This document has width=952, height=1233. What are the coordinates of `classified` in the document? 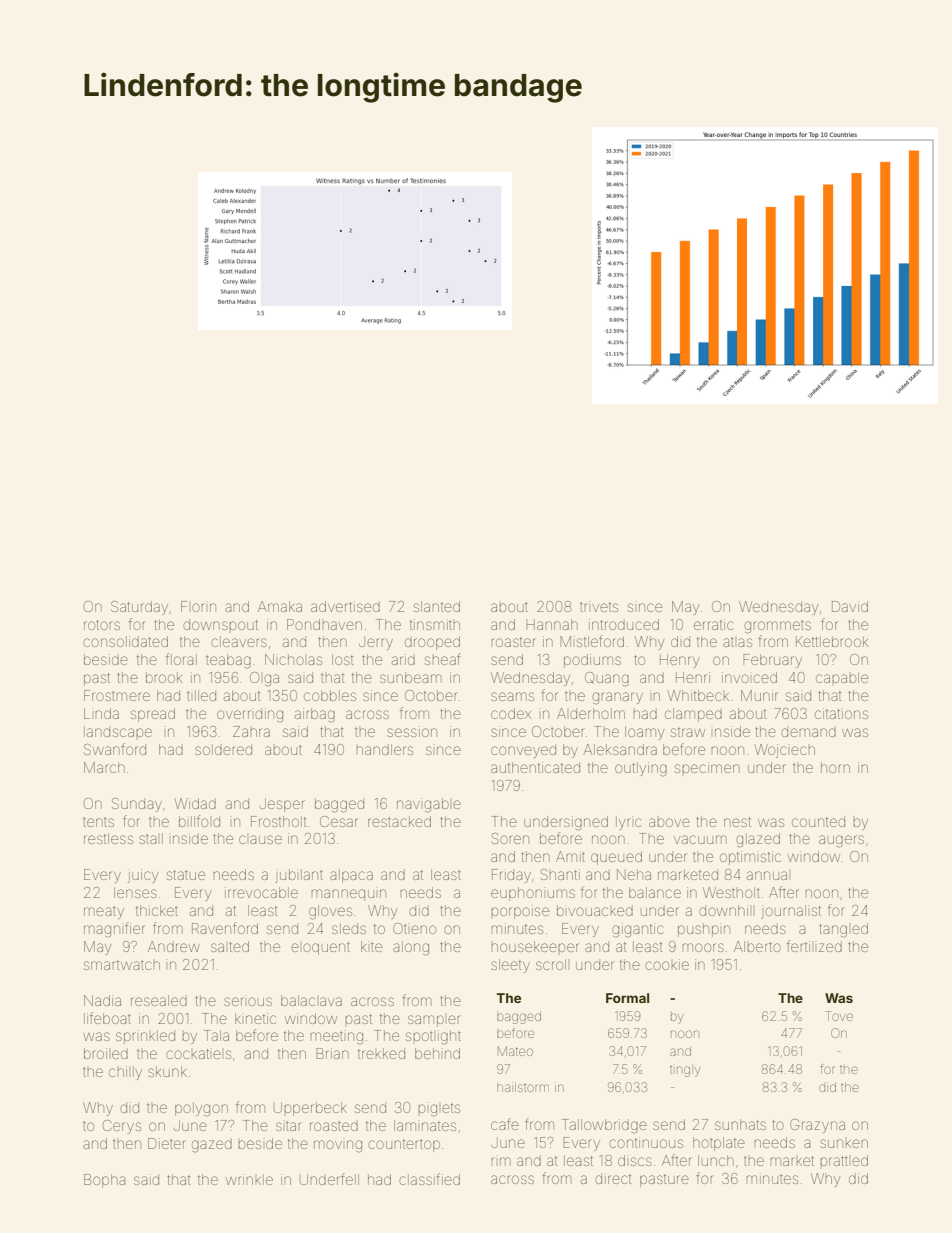 It's located at (429, 1179).
